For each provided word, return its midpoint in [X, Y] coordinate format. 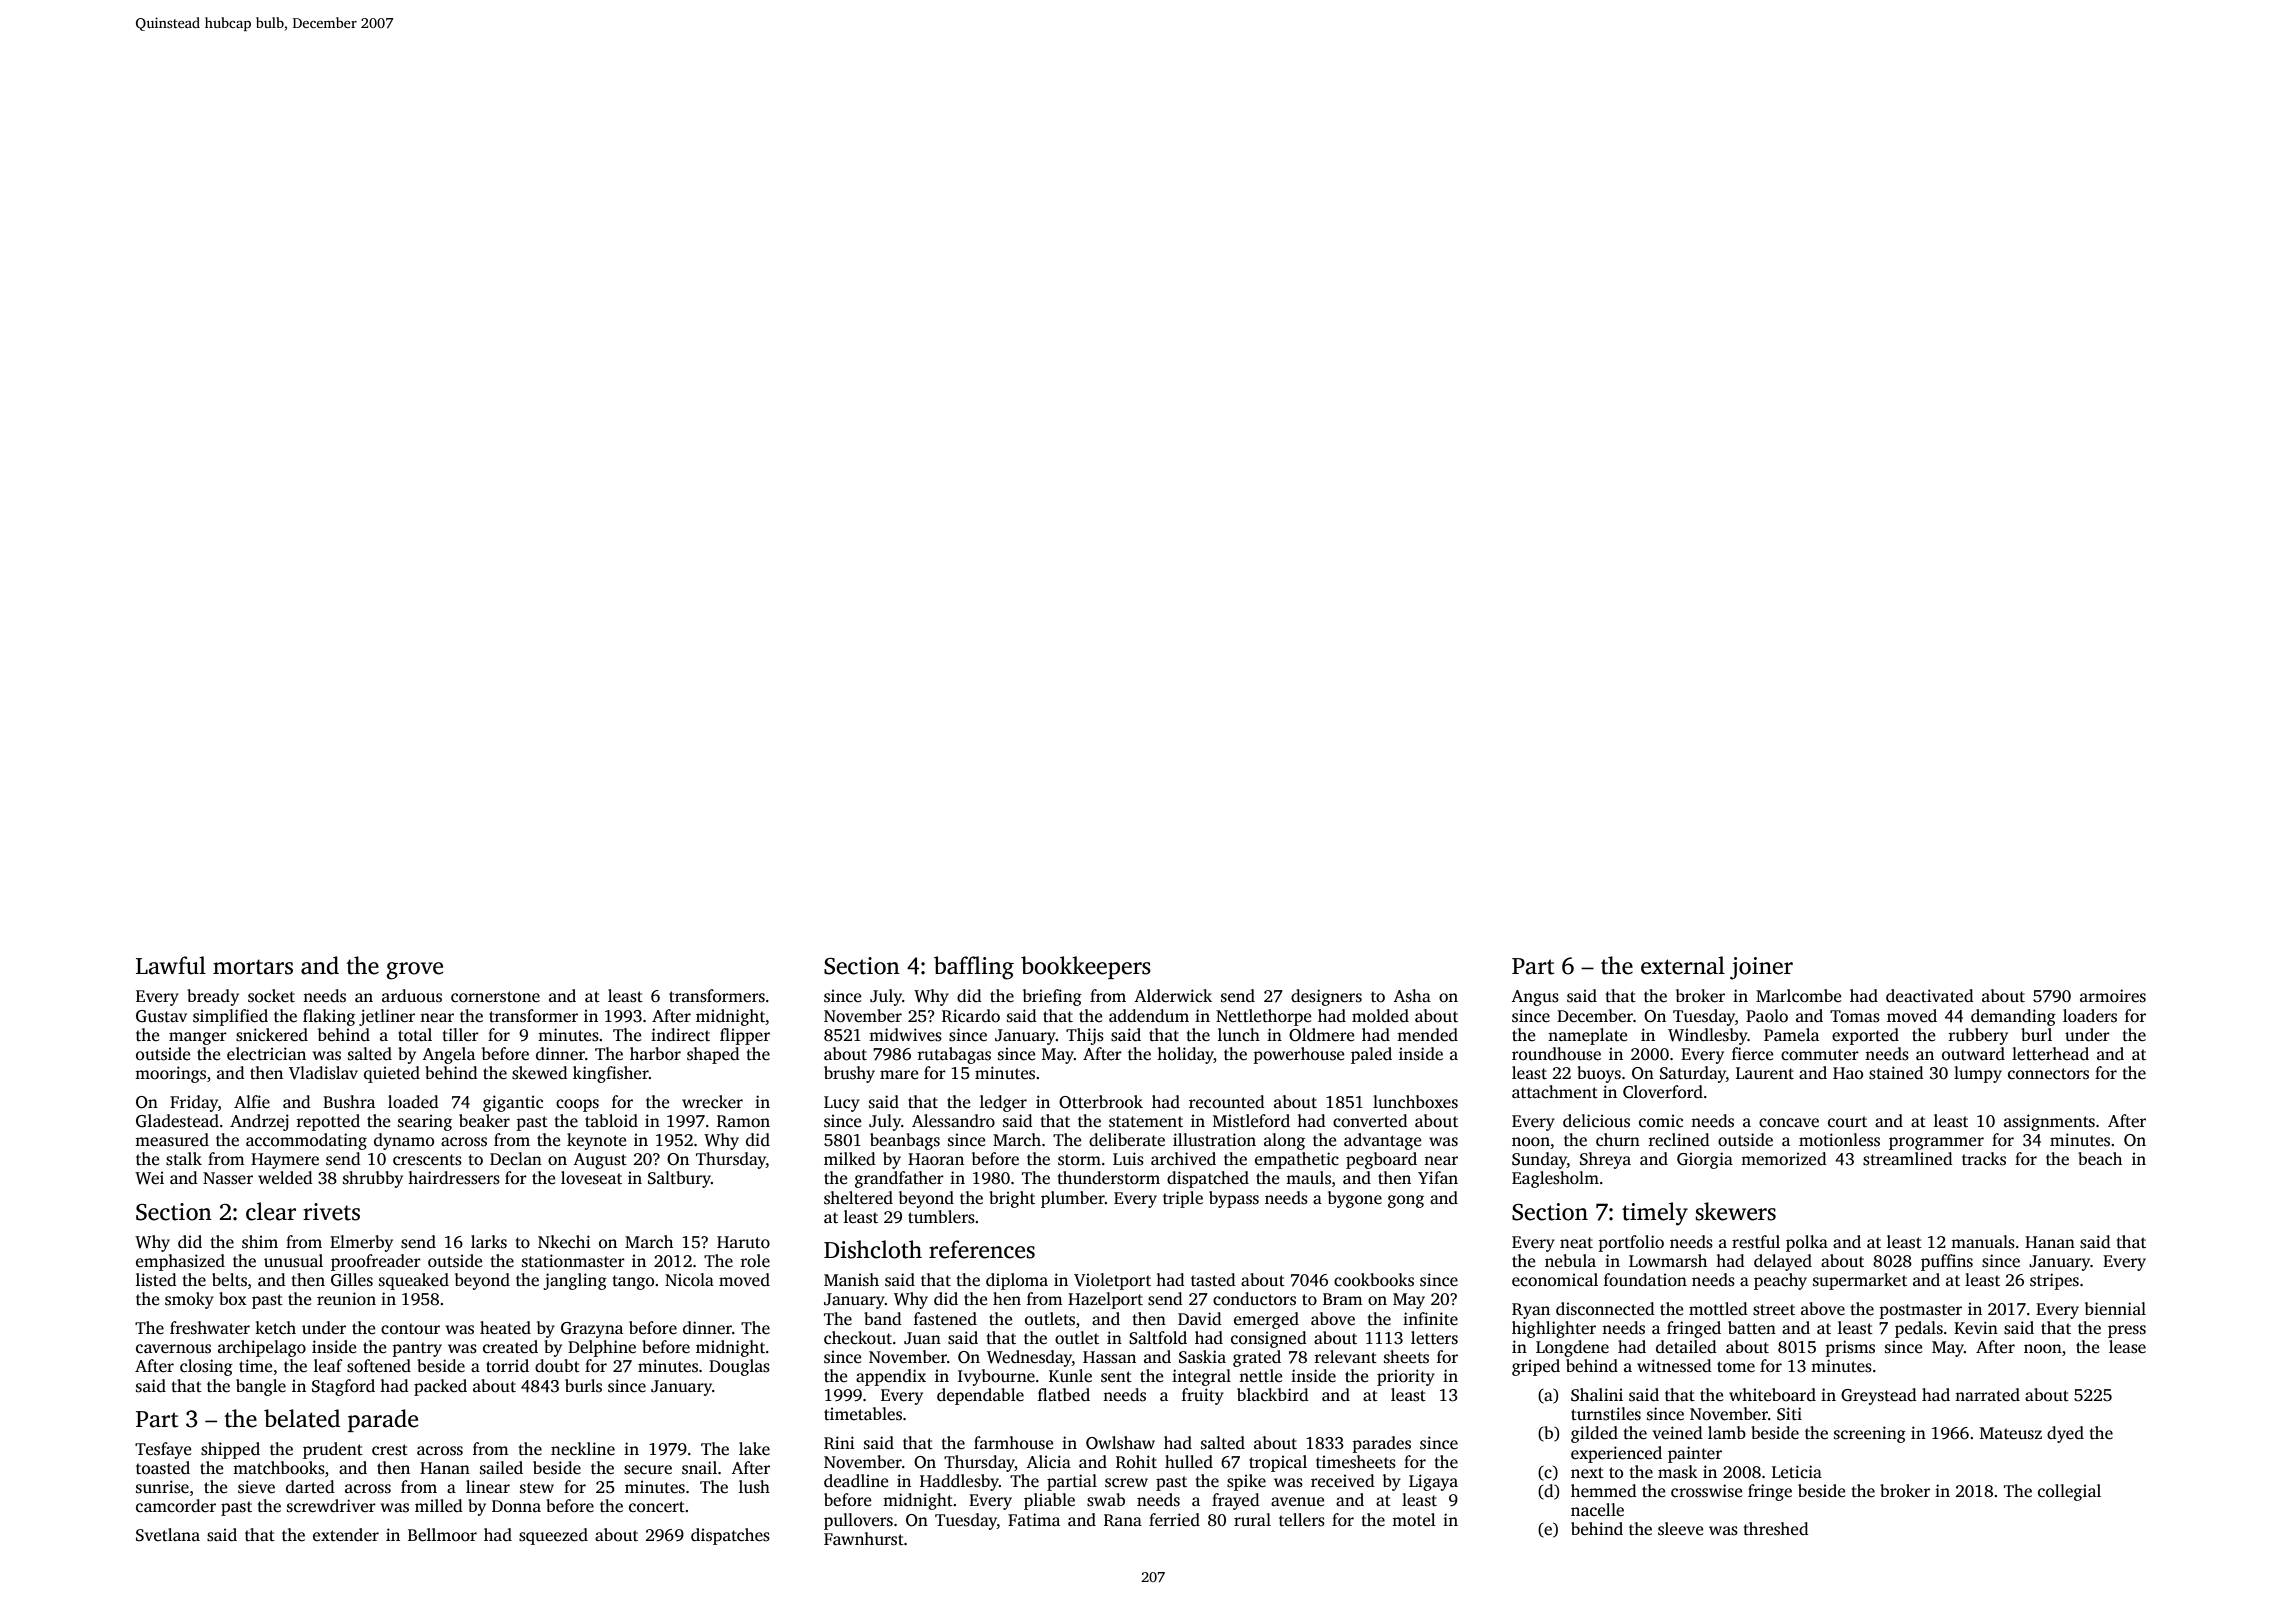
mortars [253, 967]
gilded [1594, 1434]
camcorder [176, 1506]
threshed [1776, 1529]
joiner [1761, 968]
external [1683, 965]
